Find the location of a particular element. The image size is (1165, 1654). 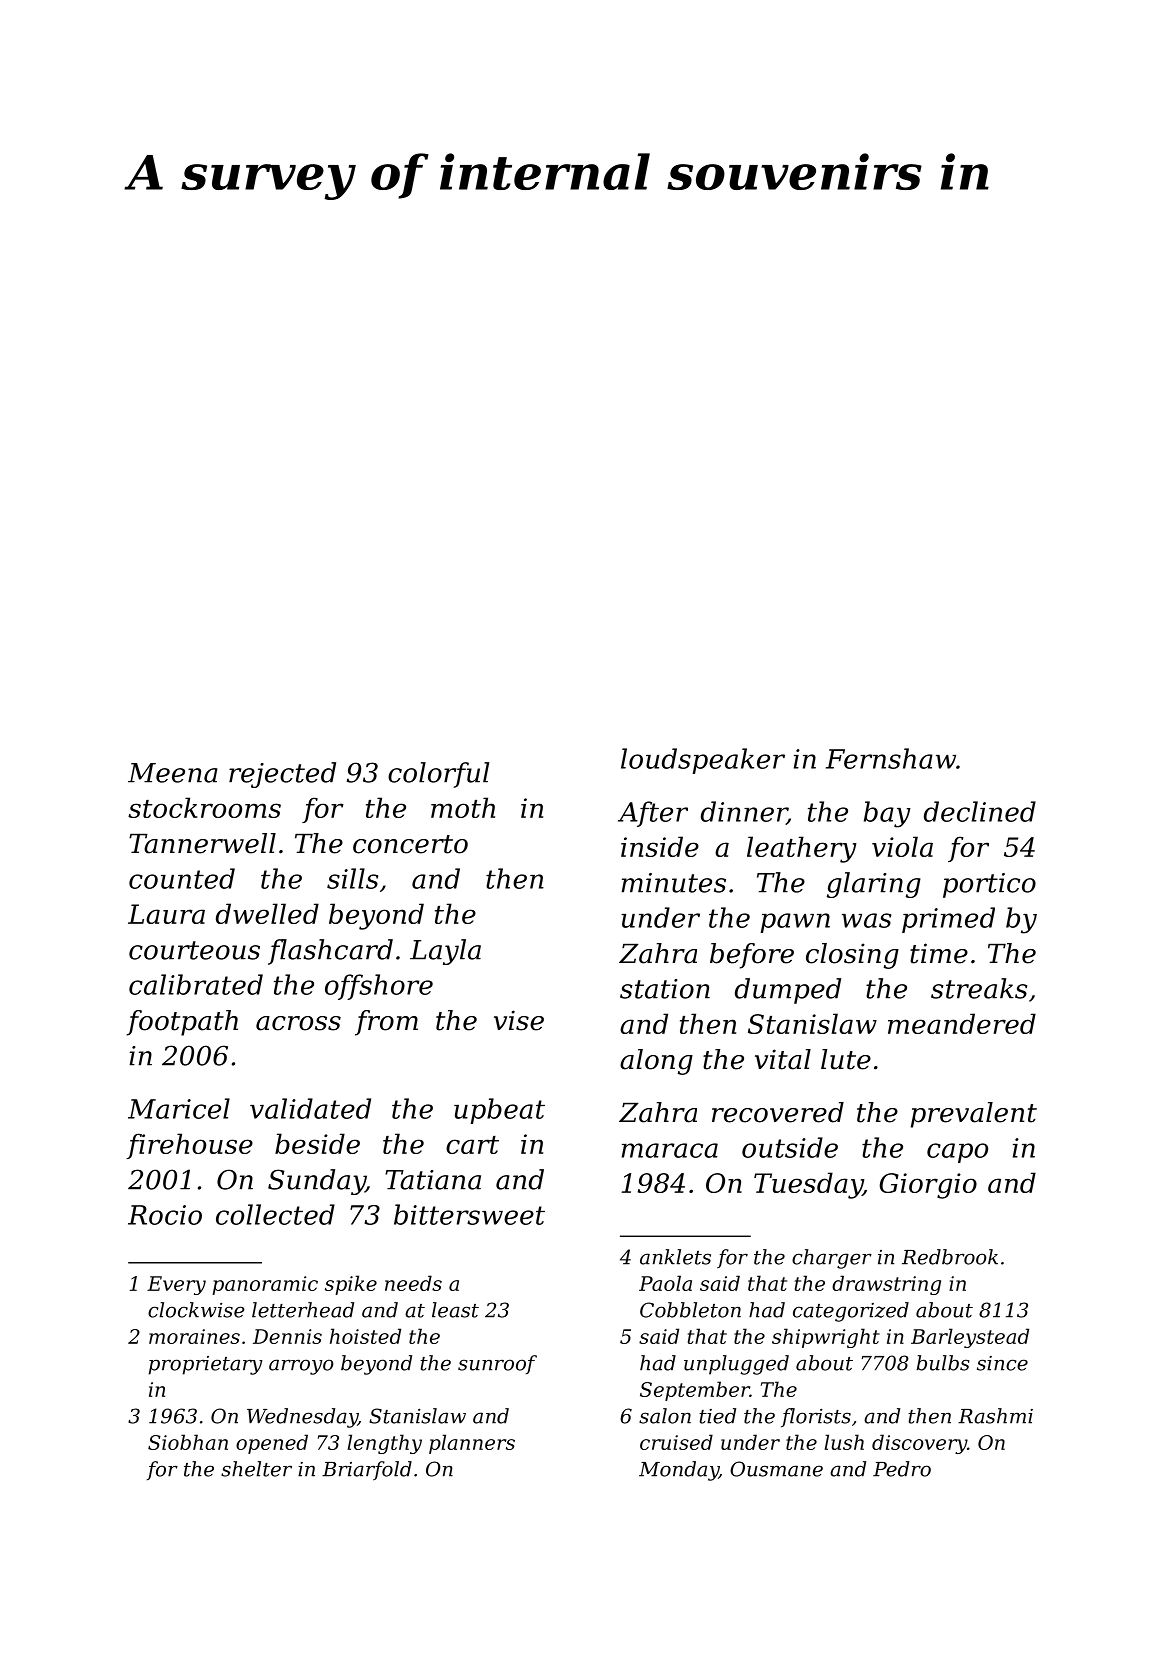

firehouse is located at coordinates (189, 1146).
